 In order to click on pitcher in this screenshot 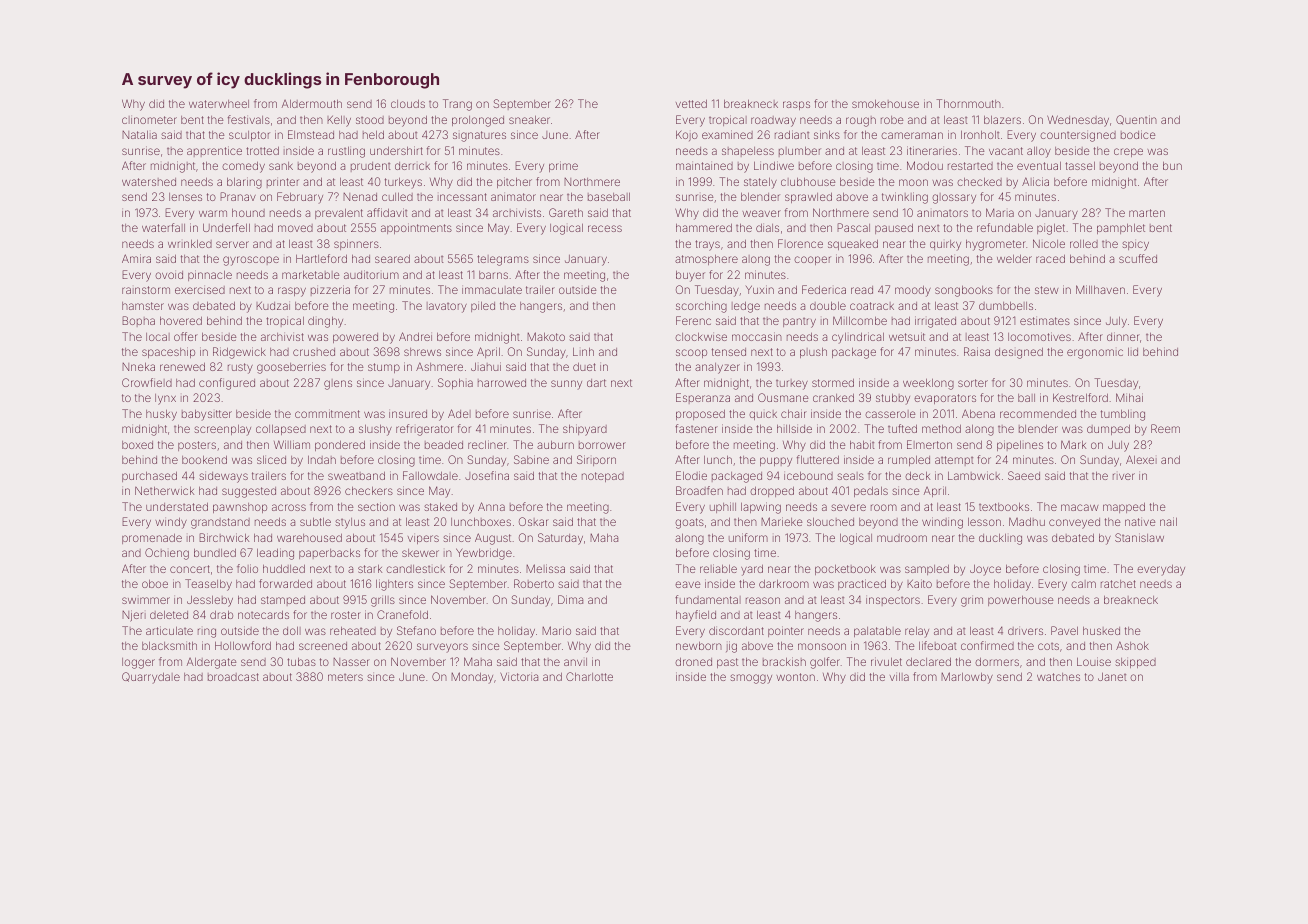, I will do `click(514, 182)`.
